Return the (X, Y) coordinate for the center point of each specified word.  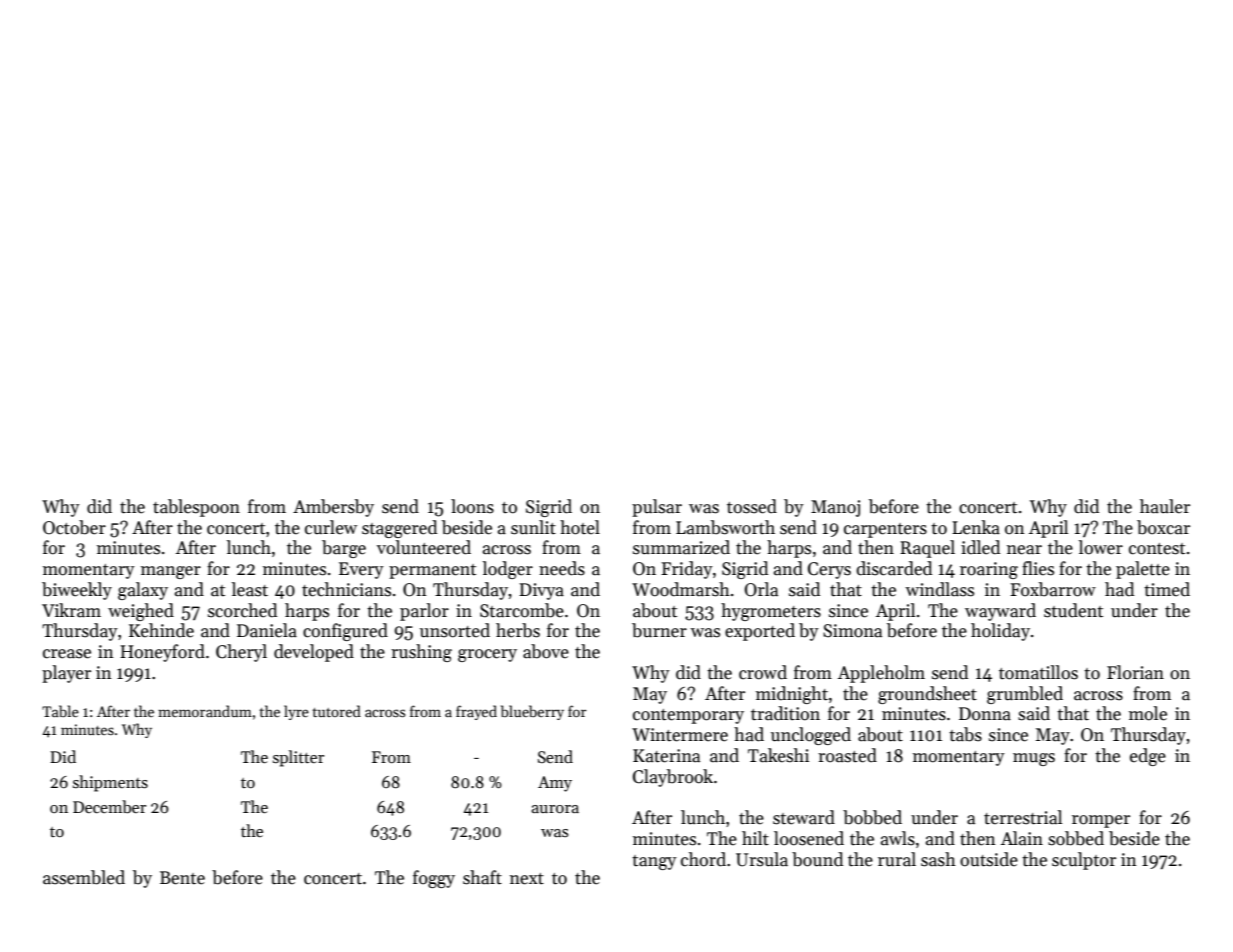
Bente (182, 878)
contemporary (688, 716)
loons (472, 506)
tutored (337, 711)
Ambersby (333, 508)
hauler (1165, 506)
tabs (965, 734)
